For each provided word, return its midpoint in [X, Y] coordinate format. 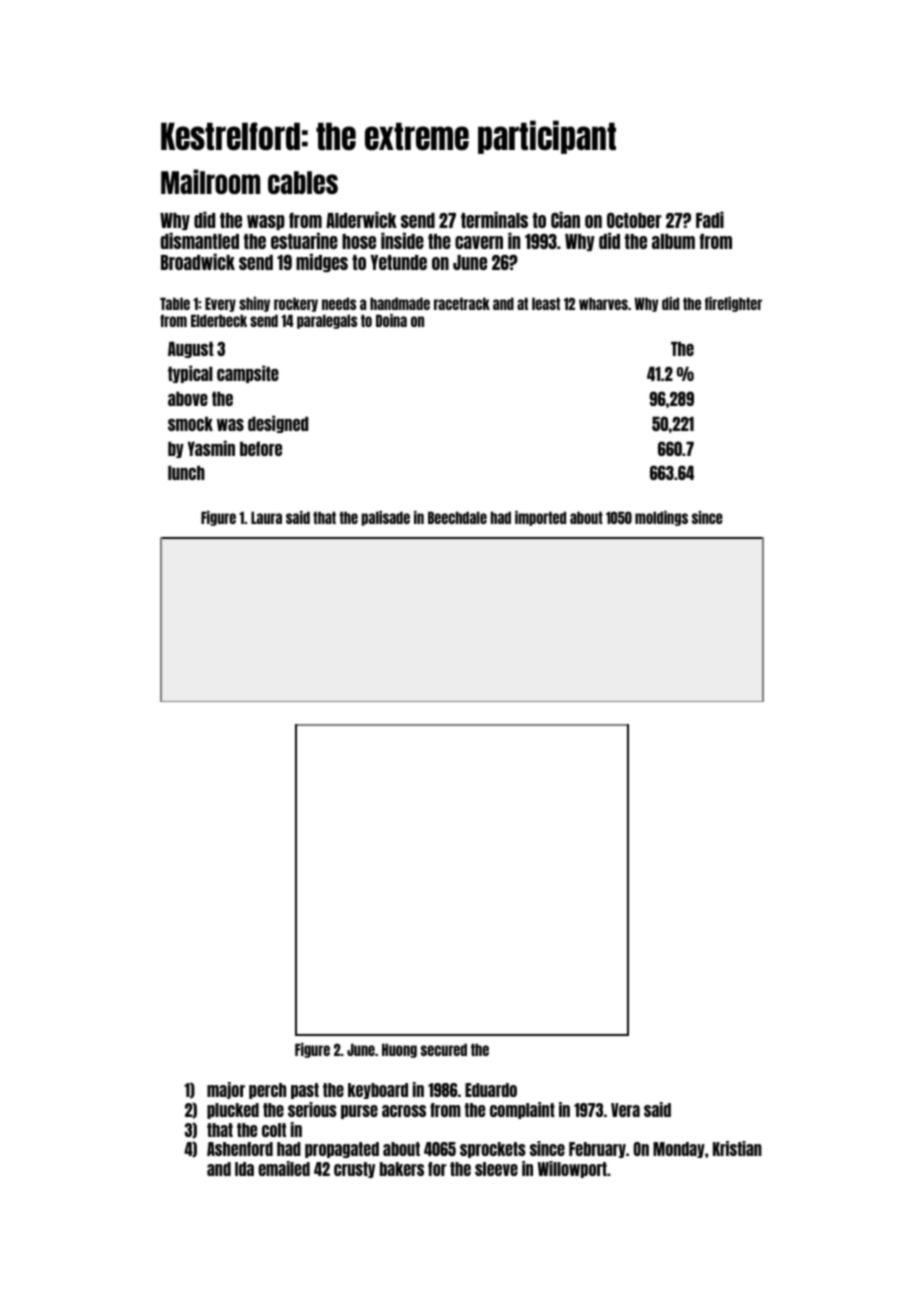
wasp [266, 222]
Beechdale [457, 517]
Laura [266, 517]
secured [444, 1049]
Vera [625, 1110]
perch [267, 1091]
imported [540, 518]
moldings [661, 518]
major [226, 1090]
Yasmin [211, 448]
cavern [479, 242]
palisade [386, 518]
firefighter [733, 304]
